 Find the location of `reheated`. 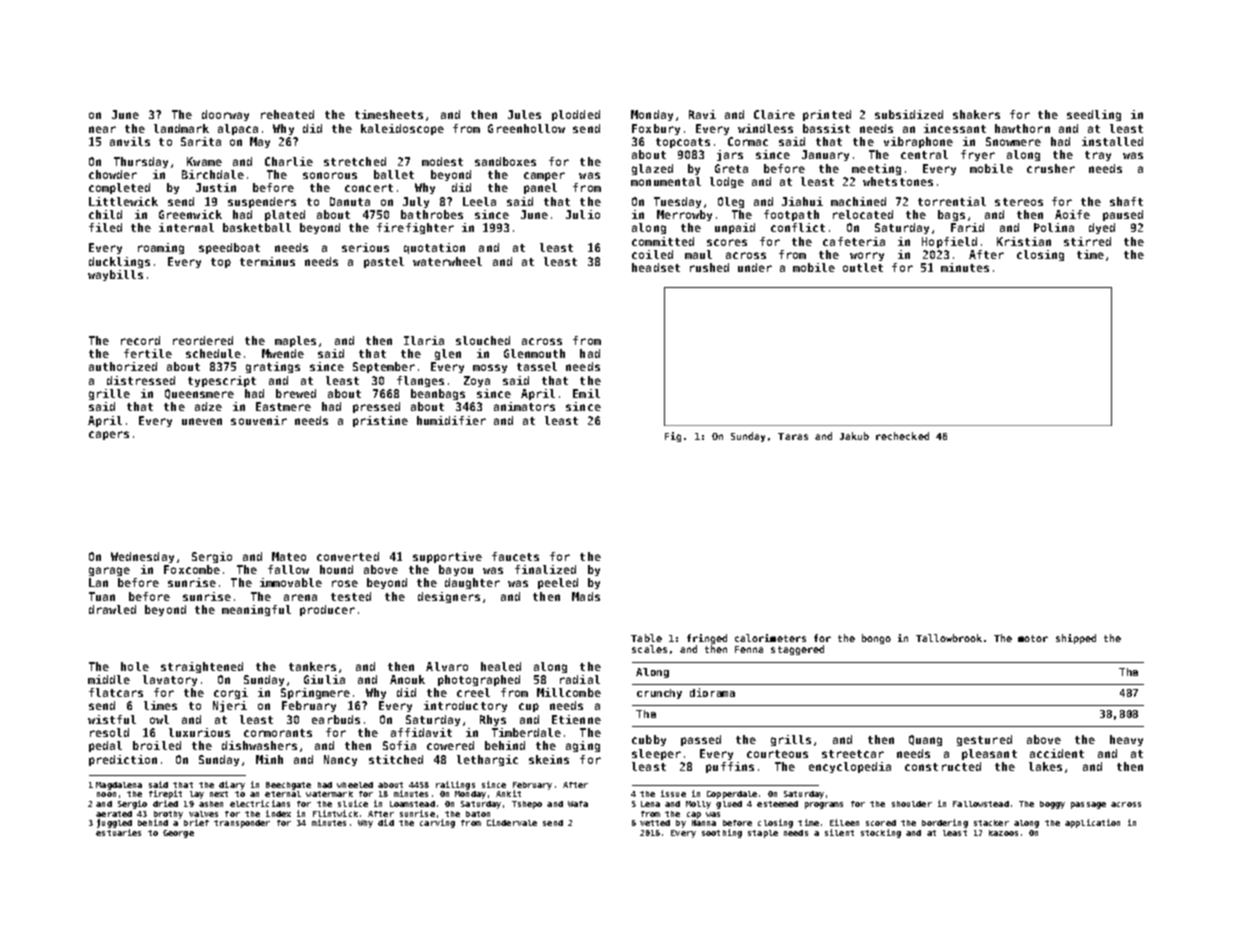

reheated is located at coordinates (287, 114).
